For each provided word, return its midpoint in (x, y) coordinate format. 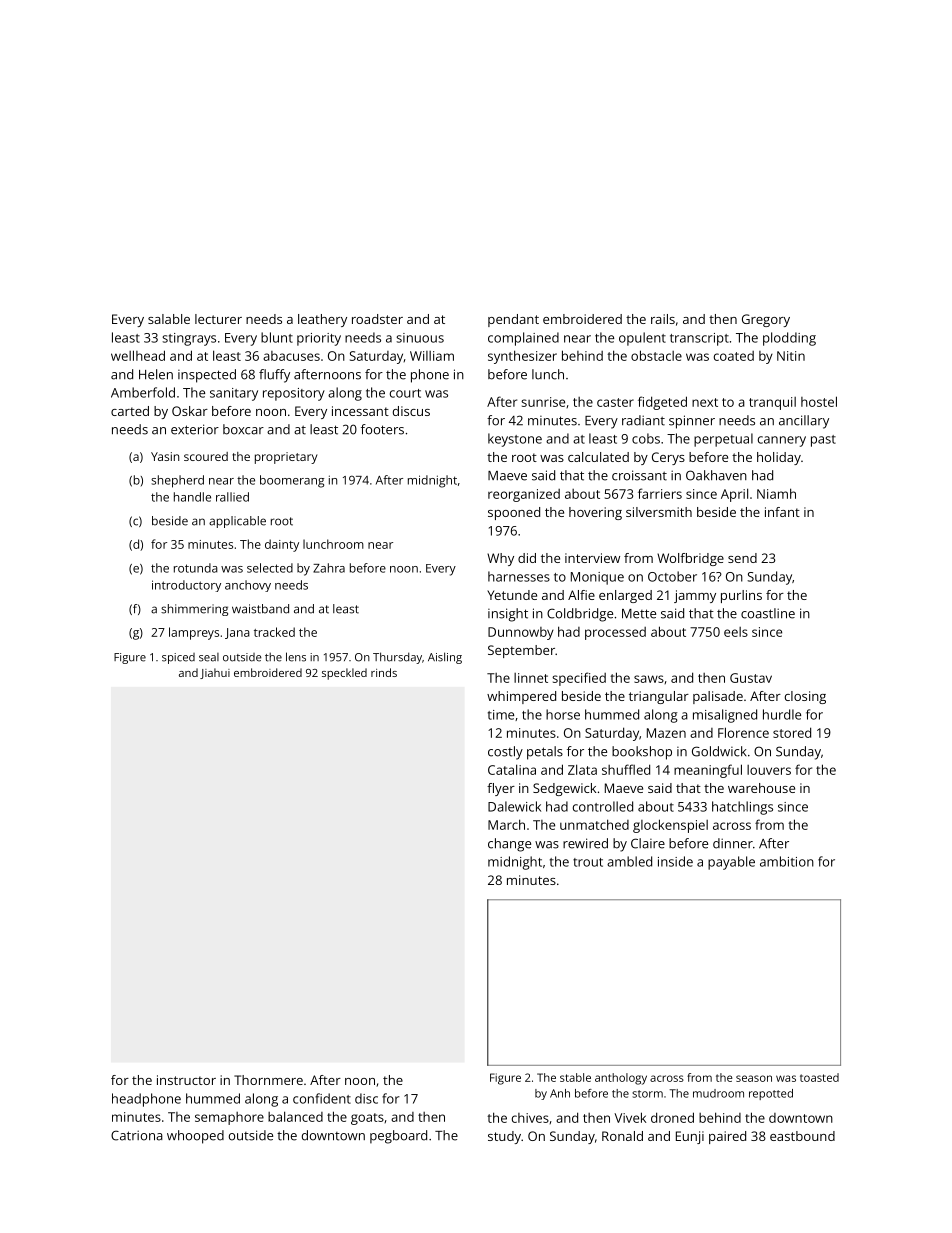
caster (615, 402)
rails (663, 319)
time (501, 715)
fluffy (274, 376)
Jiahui (215, 673)
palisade (718, 697)
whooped (195, 1137)
